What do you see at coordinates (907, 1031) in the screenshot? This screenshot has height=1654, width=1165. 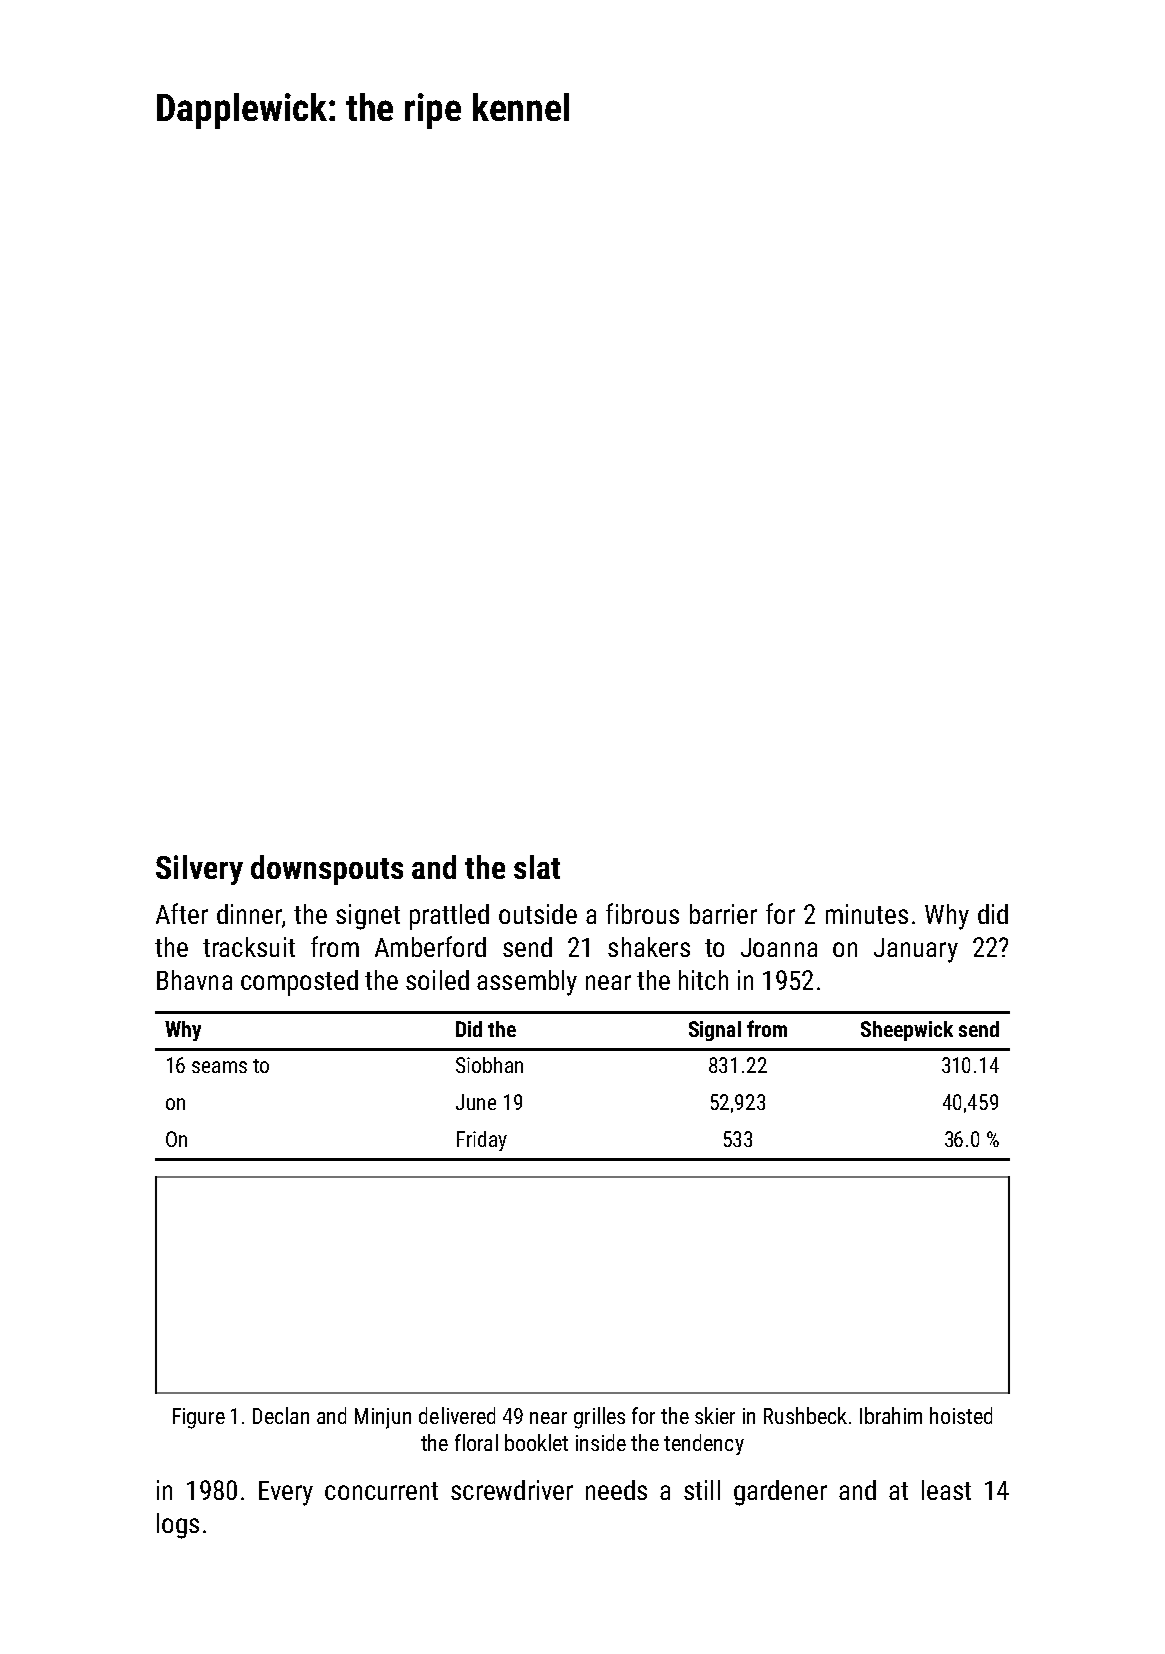 I see `Sheepwick` at bounding box center [907, 1031].
